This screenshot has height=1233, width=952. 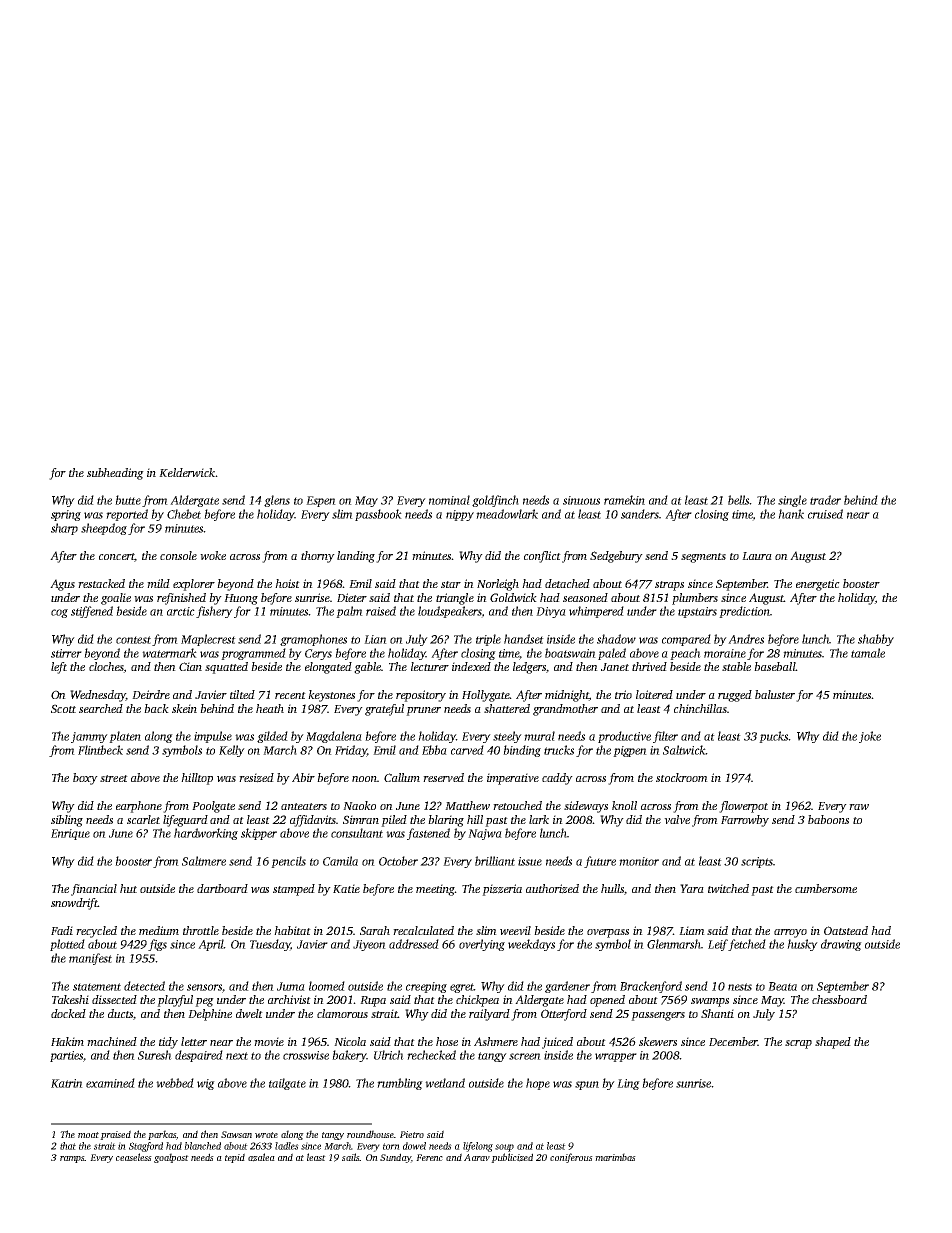 I want to click on upstairs, so click(x=697, y=612).
